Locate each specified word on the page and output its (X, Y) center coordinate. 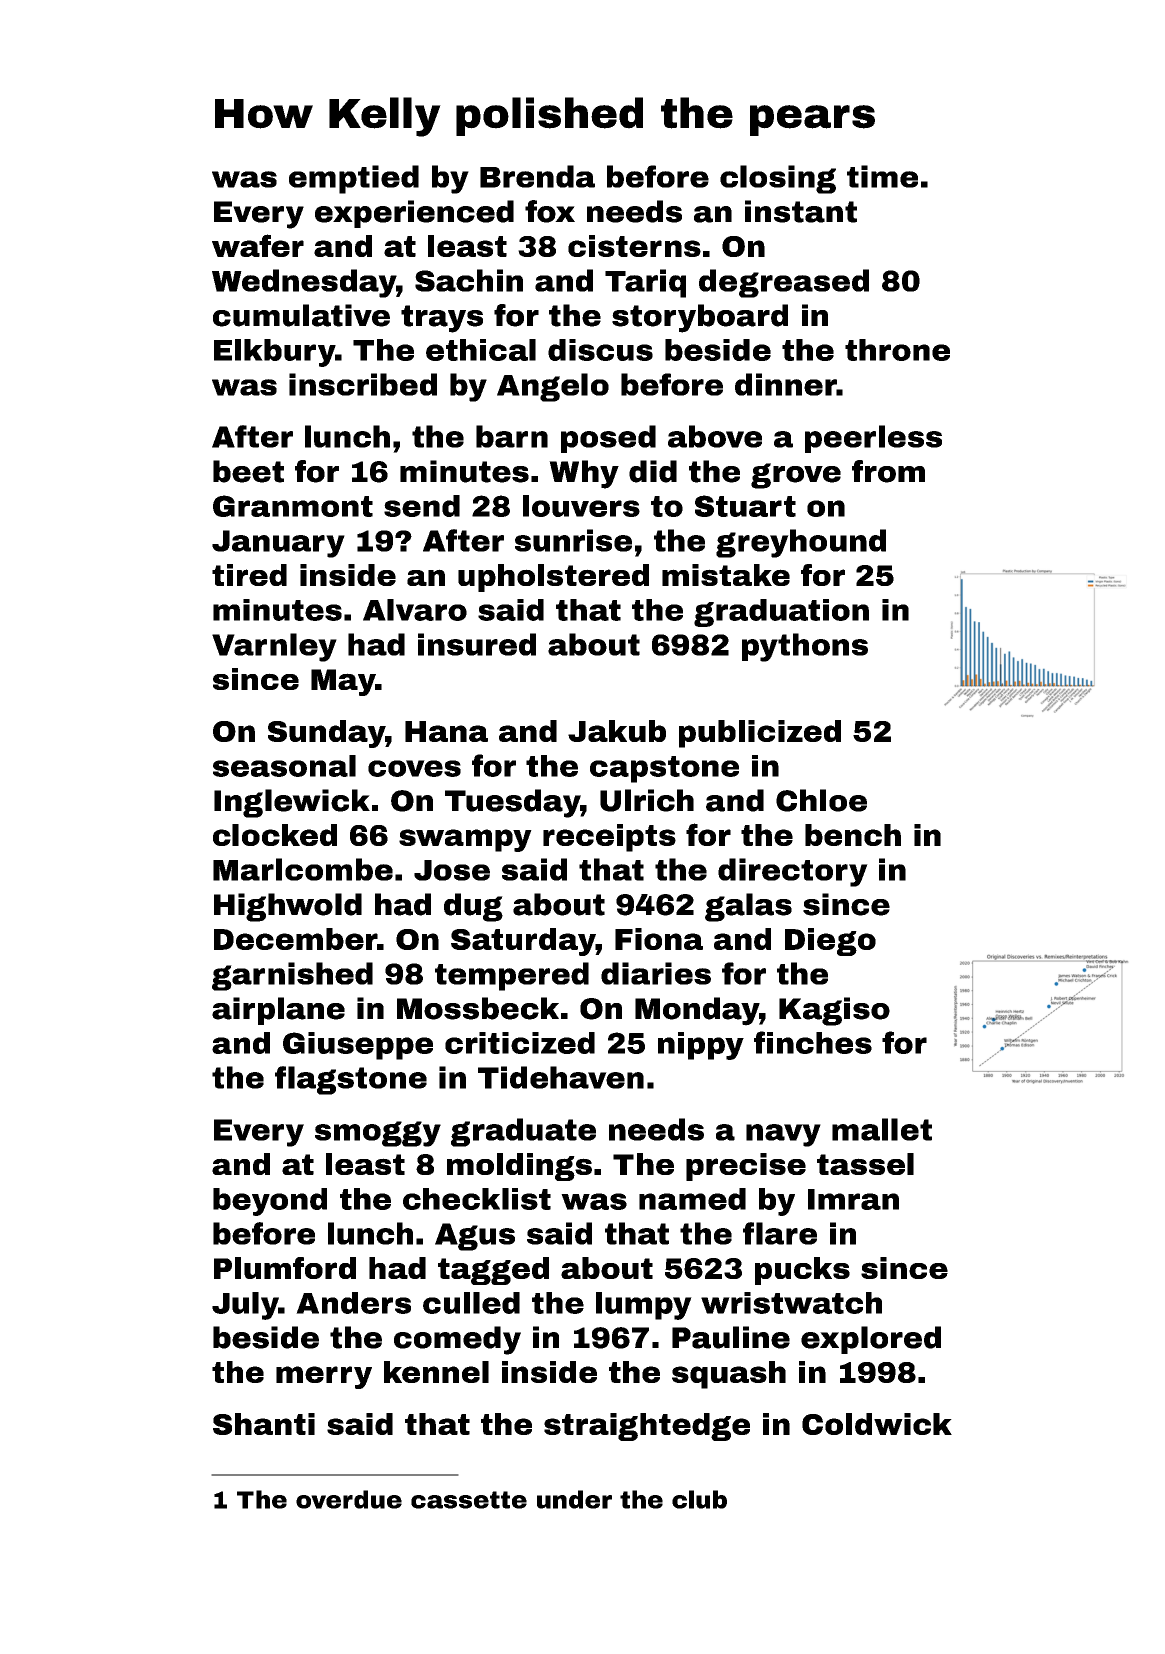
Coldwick (877, 1424)
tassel (865, 1164)
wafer (258, 245)
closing (778, 179)
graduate (523, 1132)
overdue (349, 1499)
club (699, 1499)
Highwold (288, 907)
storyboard (700, 318)
